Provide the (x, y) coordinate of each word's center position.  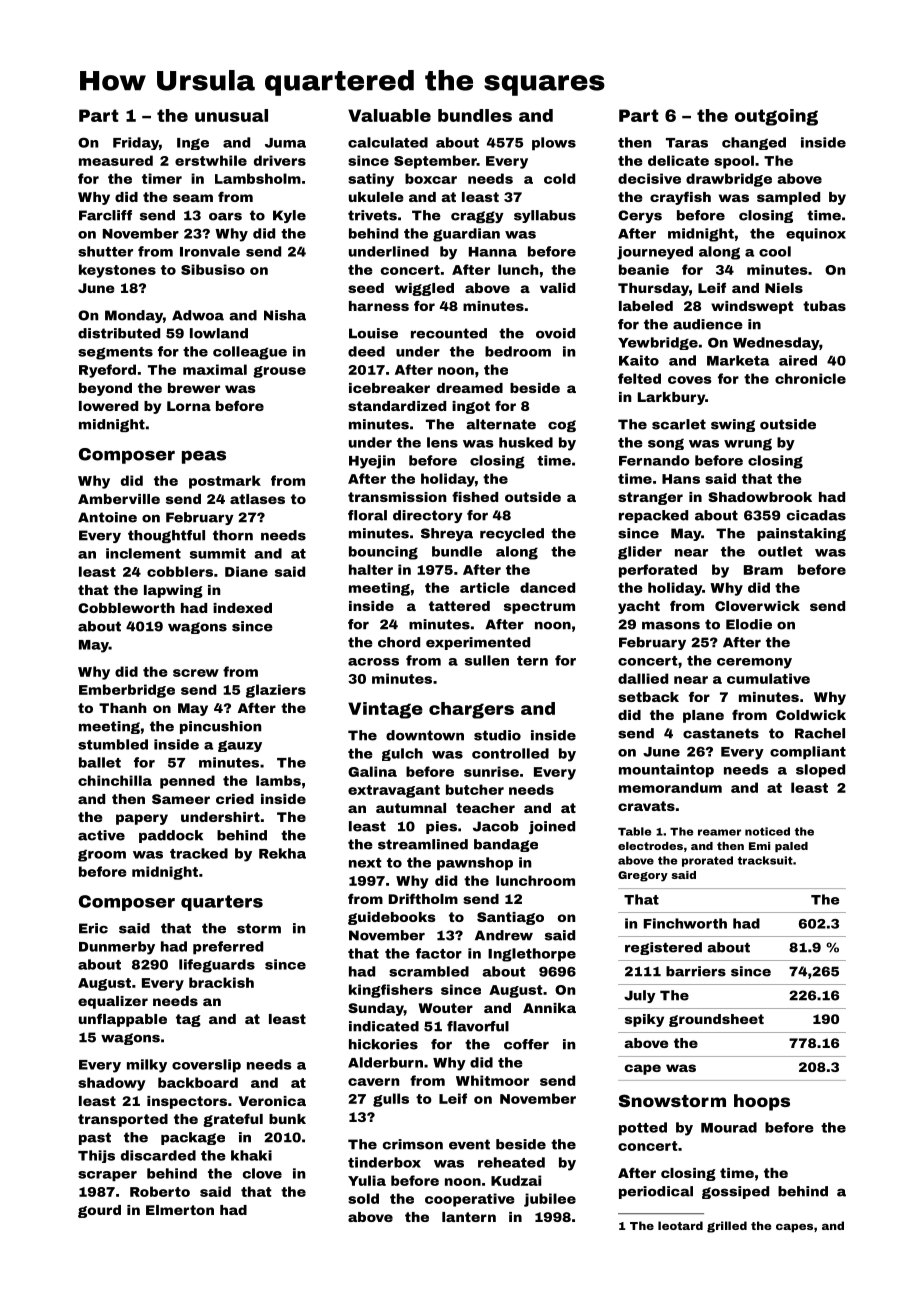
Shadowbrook (760, 497)
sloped (820, 771)
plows (554, 144)
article (485, 587)
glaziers (276, 691)
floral (367, 515)
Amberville (119, 499)
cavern (374, 1082)
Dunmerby (117, 948)
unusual (231, 115)
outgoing (776, 117)
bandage (506, 845)
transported (123, 1120)
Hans (681, 479)
